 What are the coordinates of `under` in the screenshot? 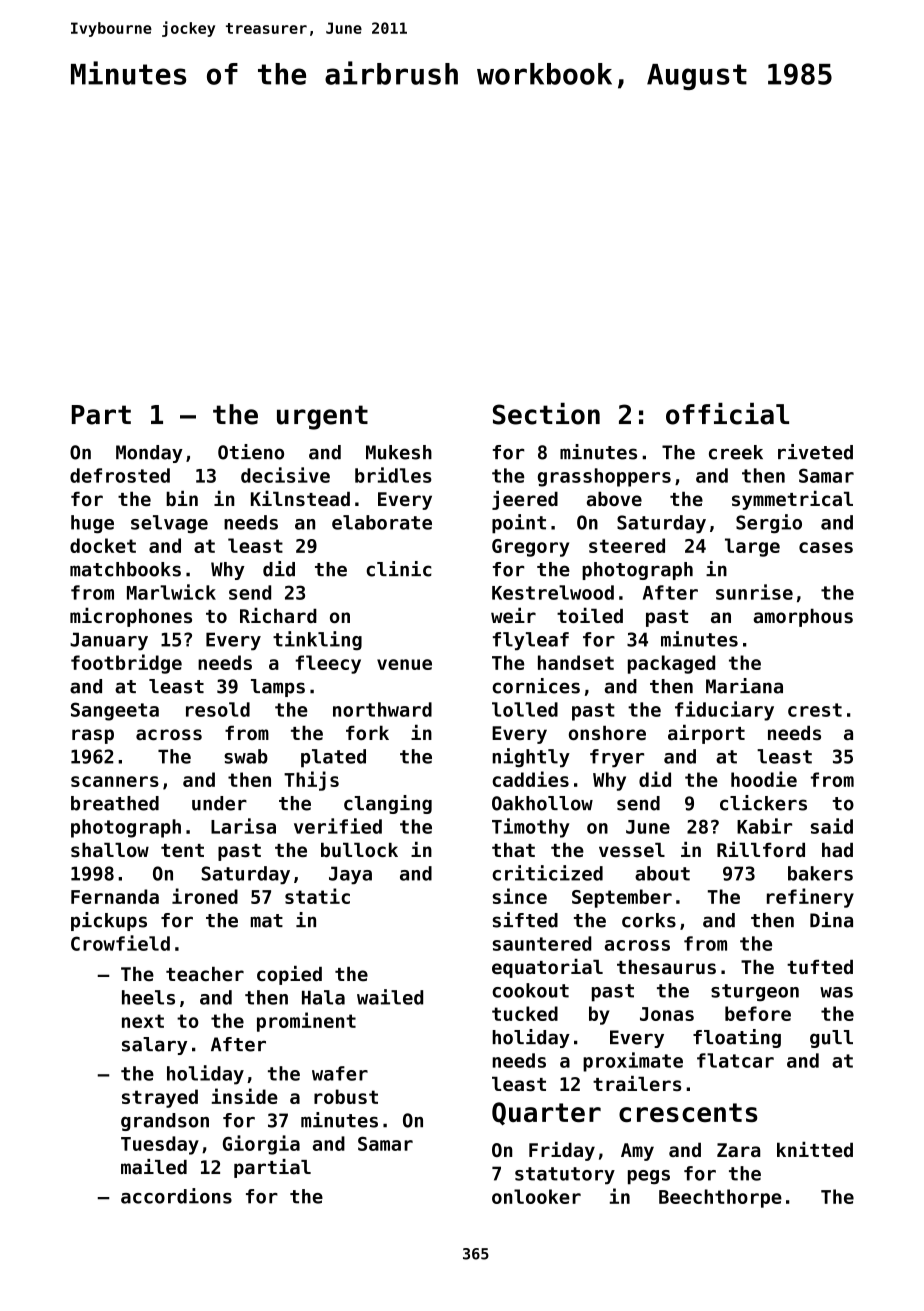 It's located at (219, 803).
